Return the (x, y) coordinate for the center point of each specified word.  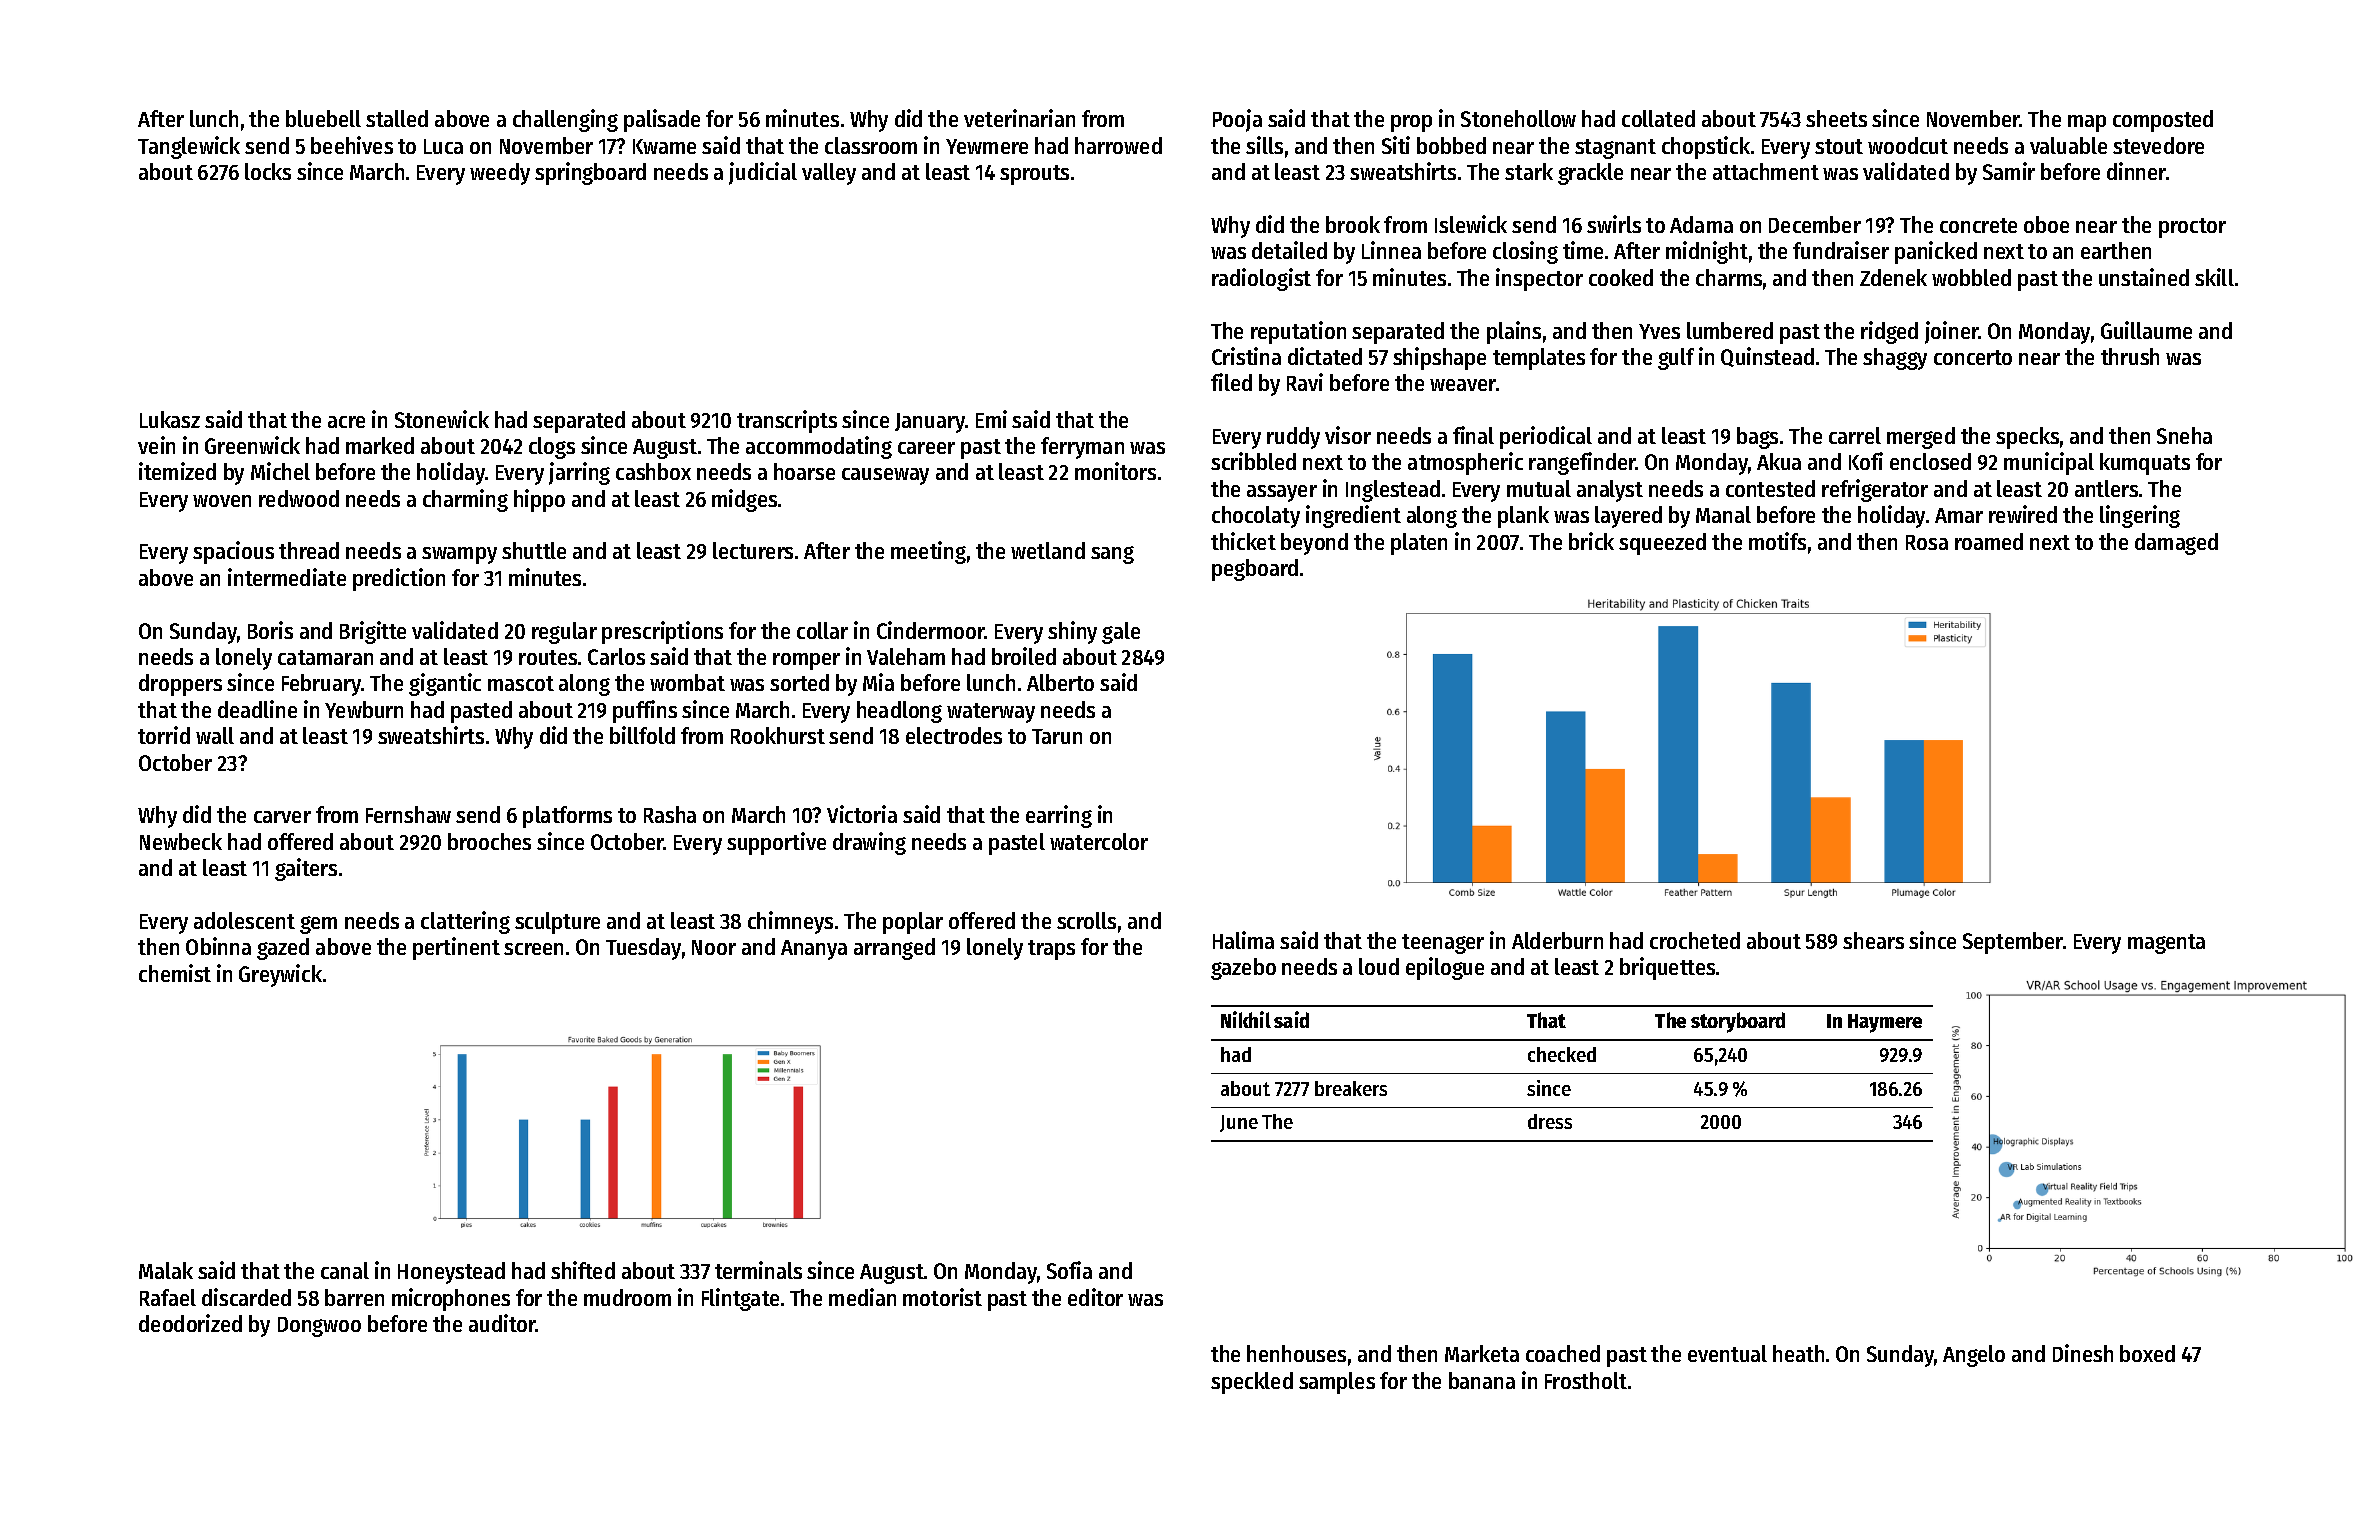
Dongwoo (319, 1327)
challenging (565, 120)
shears (1873, 940)
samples (1337, 1383)
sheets (1836, 118)
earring (1059, 816)
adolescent (244, 920)
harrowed (1118, 145)
